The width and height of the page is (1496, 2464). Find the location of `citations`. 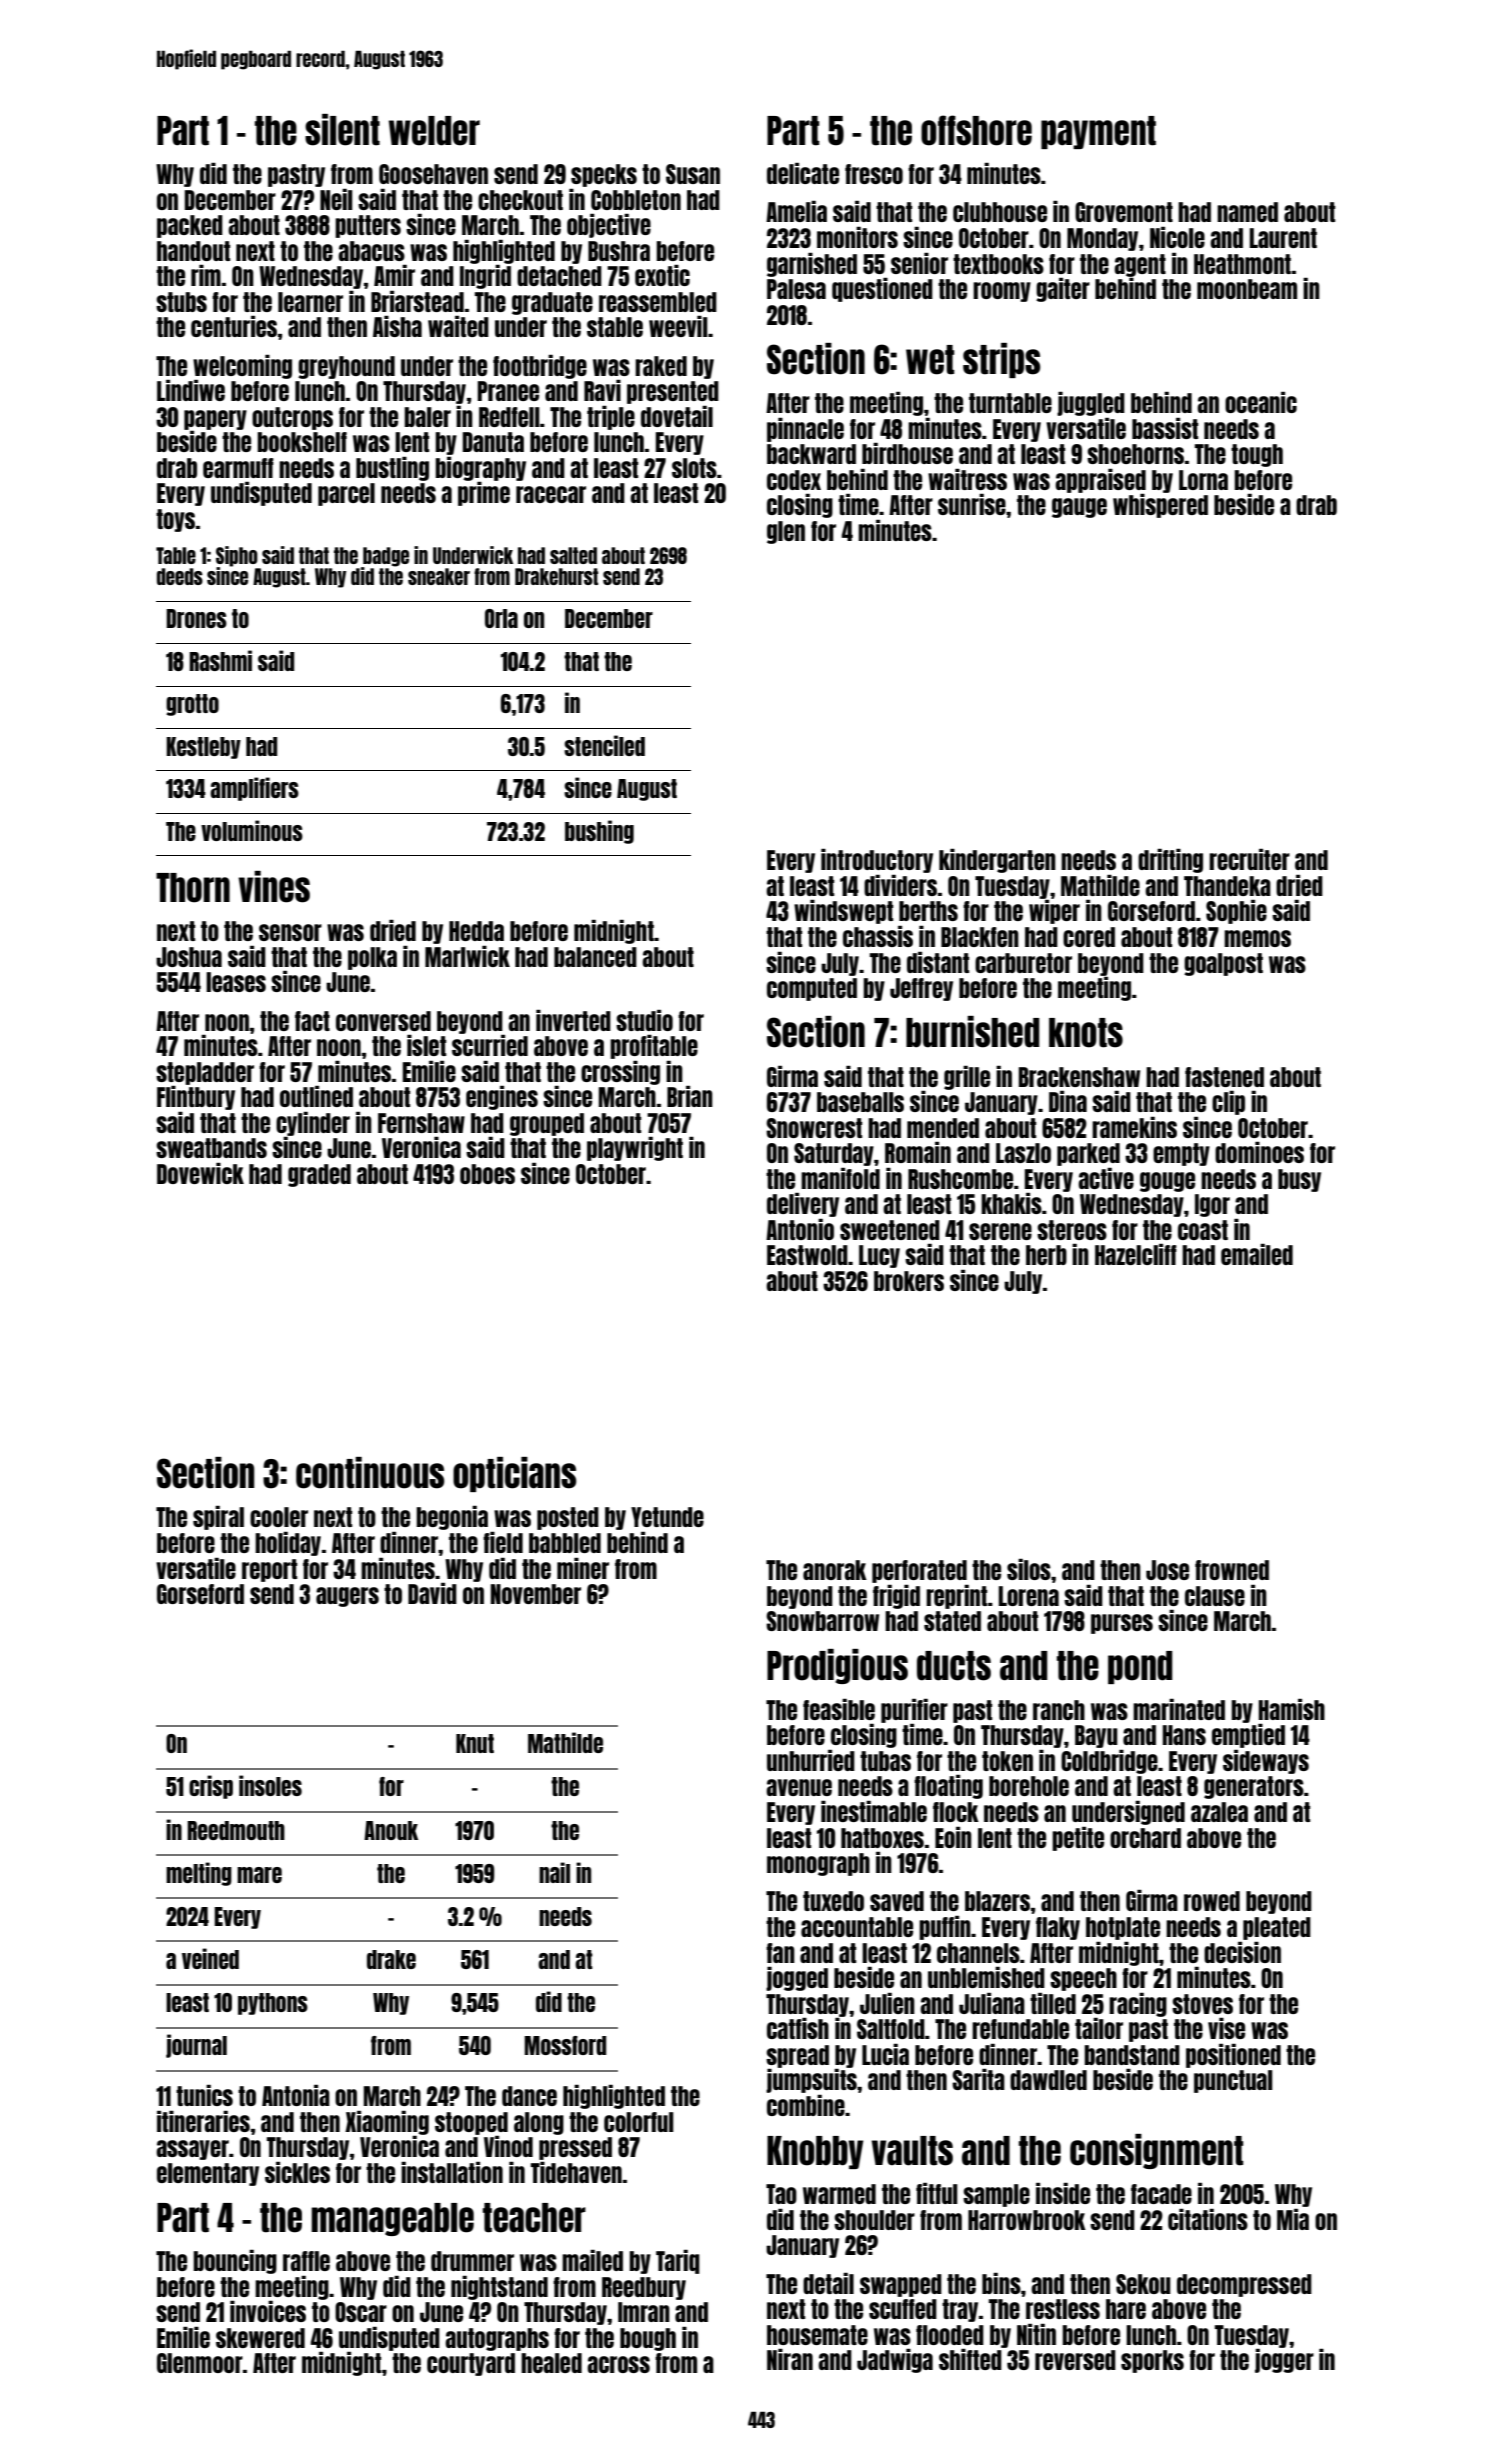

citations is located at coordinates (1208, 2219).
